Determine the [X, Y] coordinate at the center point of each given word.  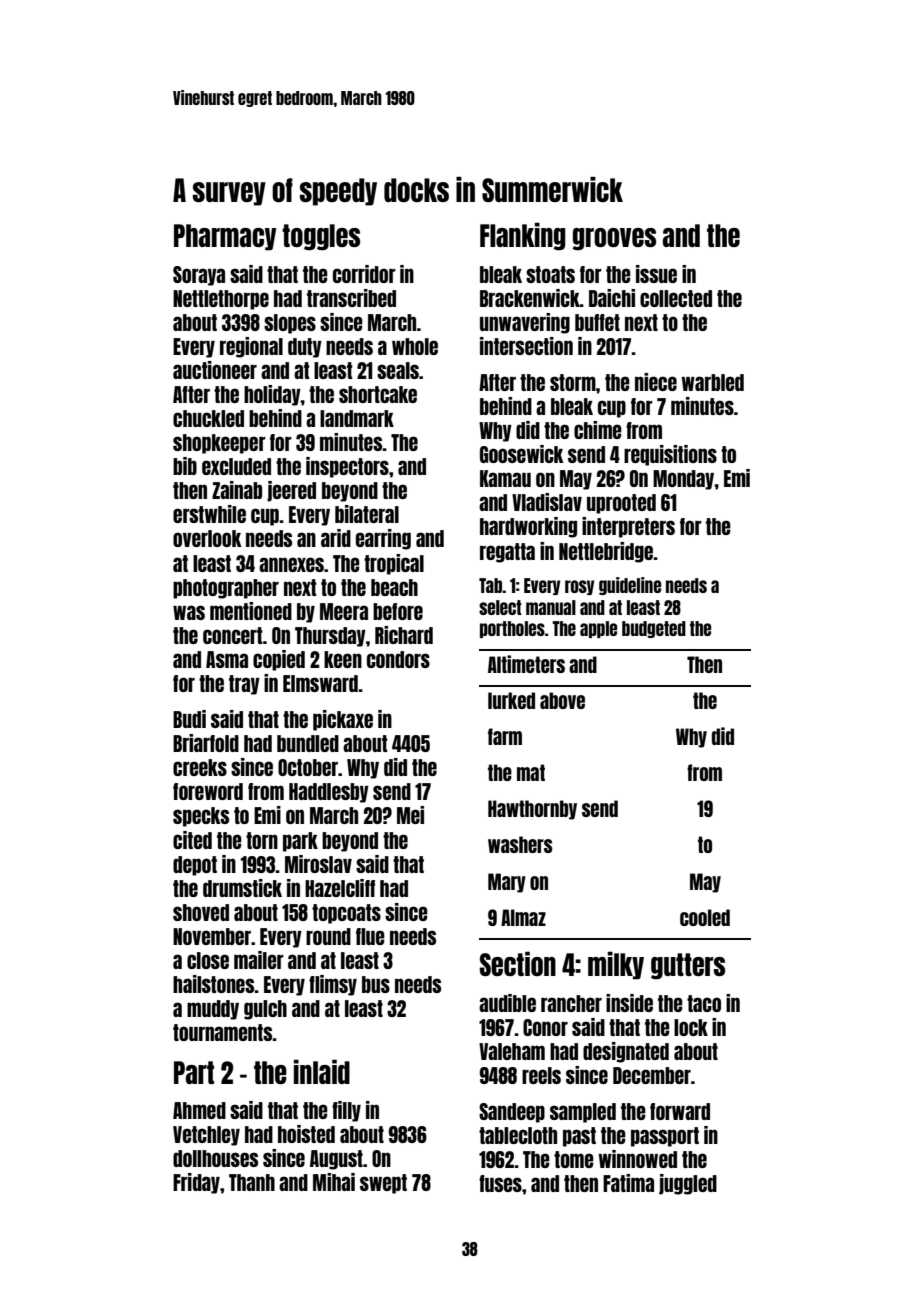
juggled [688, 1184]
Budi [189, 719]
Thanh [252, 1182]
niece [656, 382]
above [562, 700]
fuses [500, 1183]
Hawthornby [532, 810]
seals [398, 370]
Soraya [199, 276]
